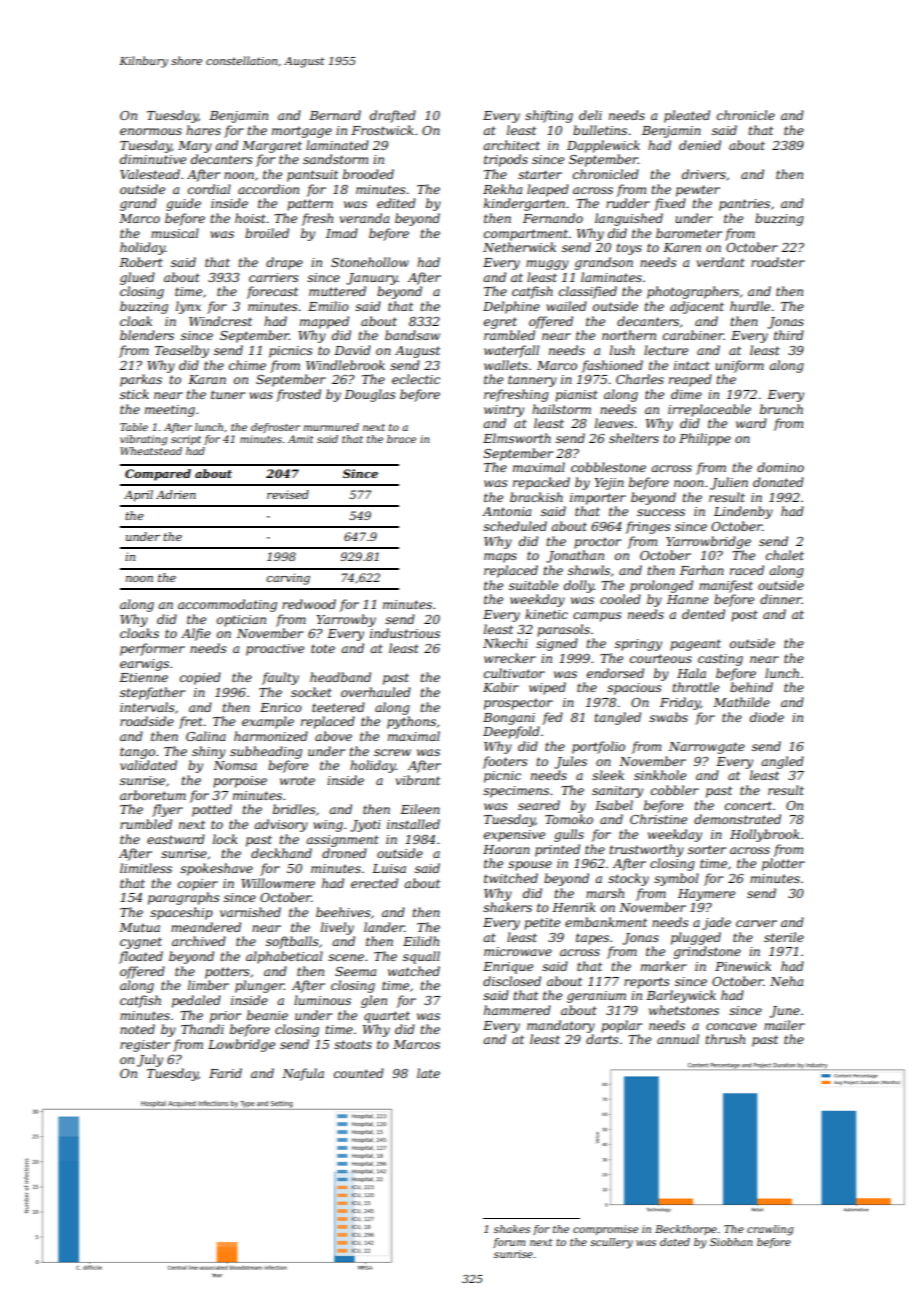 The width and height of the screenshot is (924, 1308). Describe the element at coordinates (272, 292) in the screenshot. I see `forecast` at that location.
